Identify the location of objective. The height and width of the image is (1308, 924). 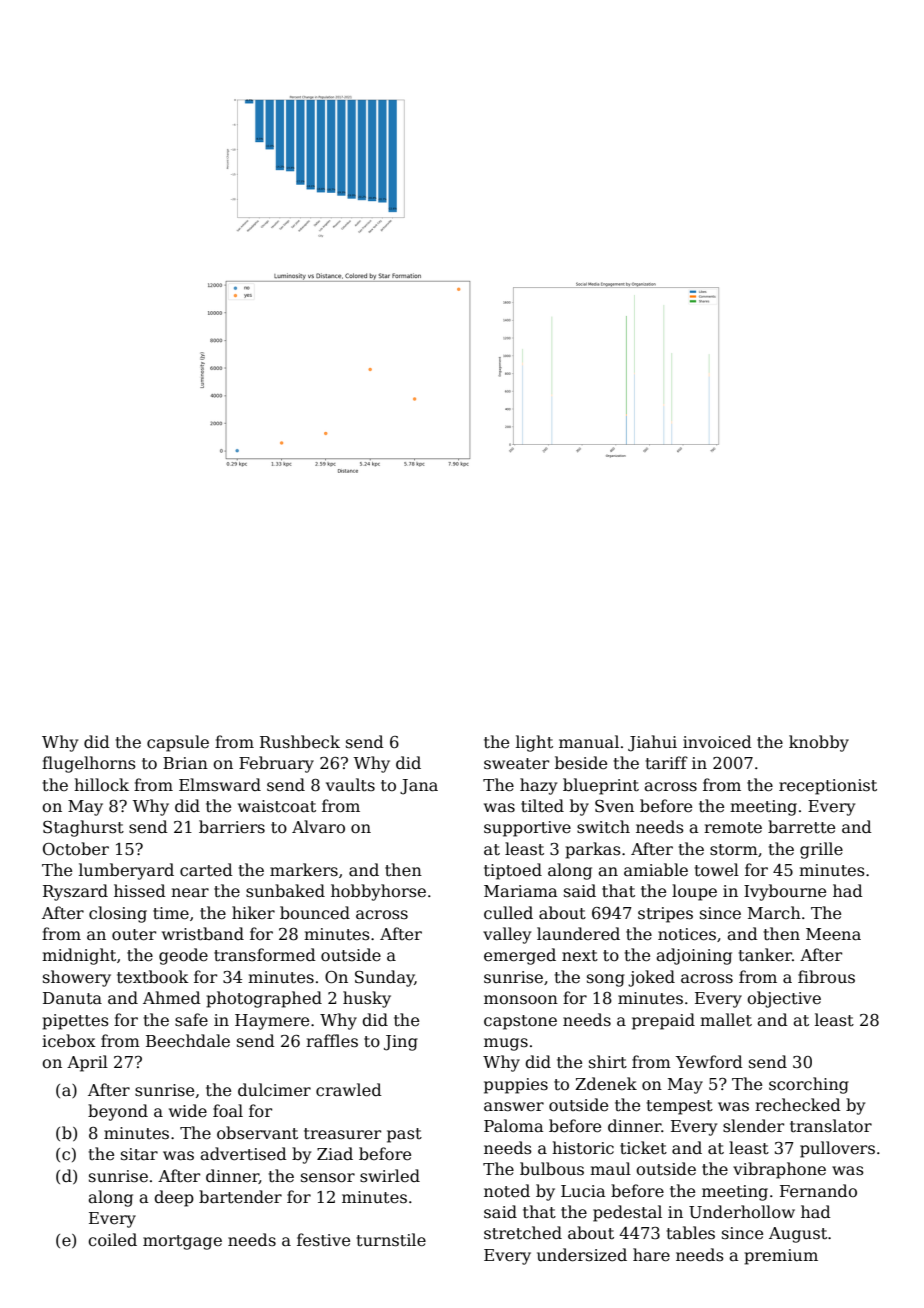
(784, 999).
